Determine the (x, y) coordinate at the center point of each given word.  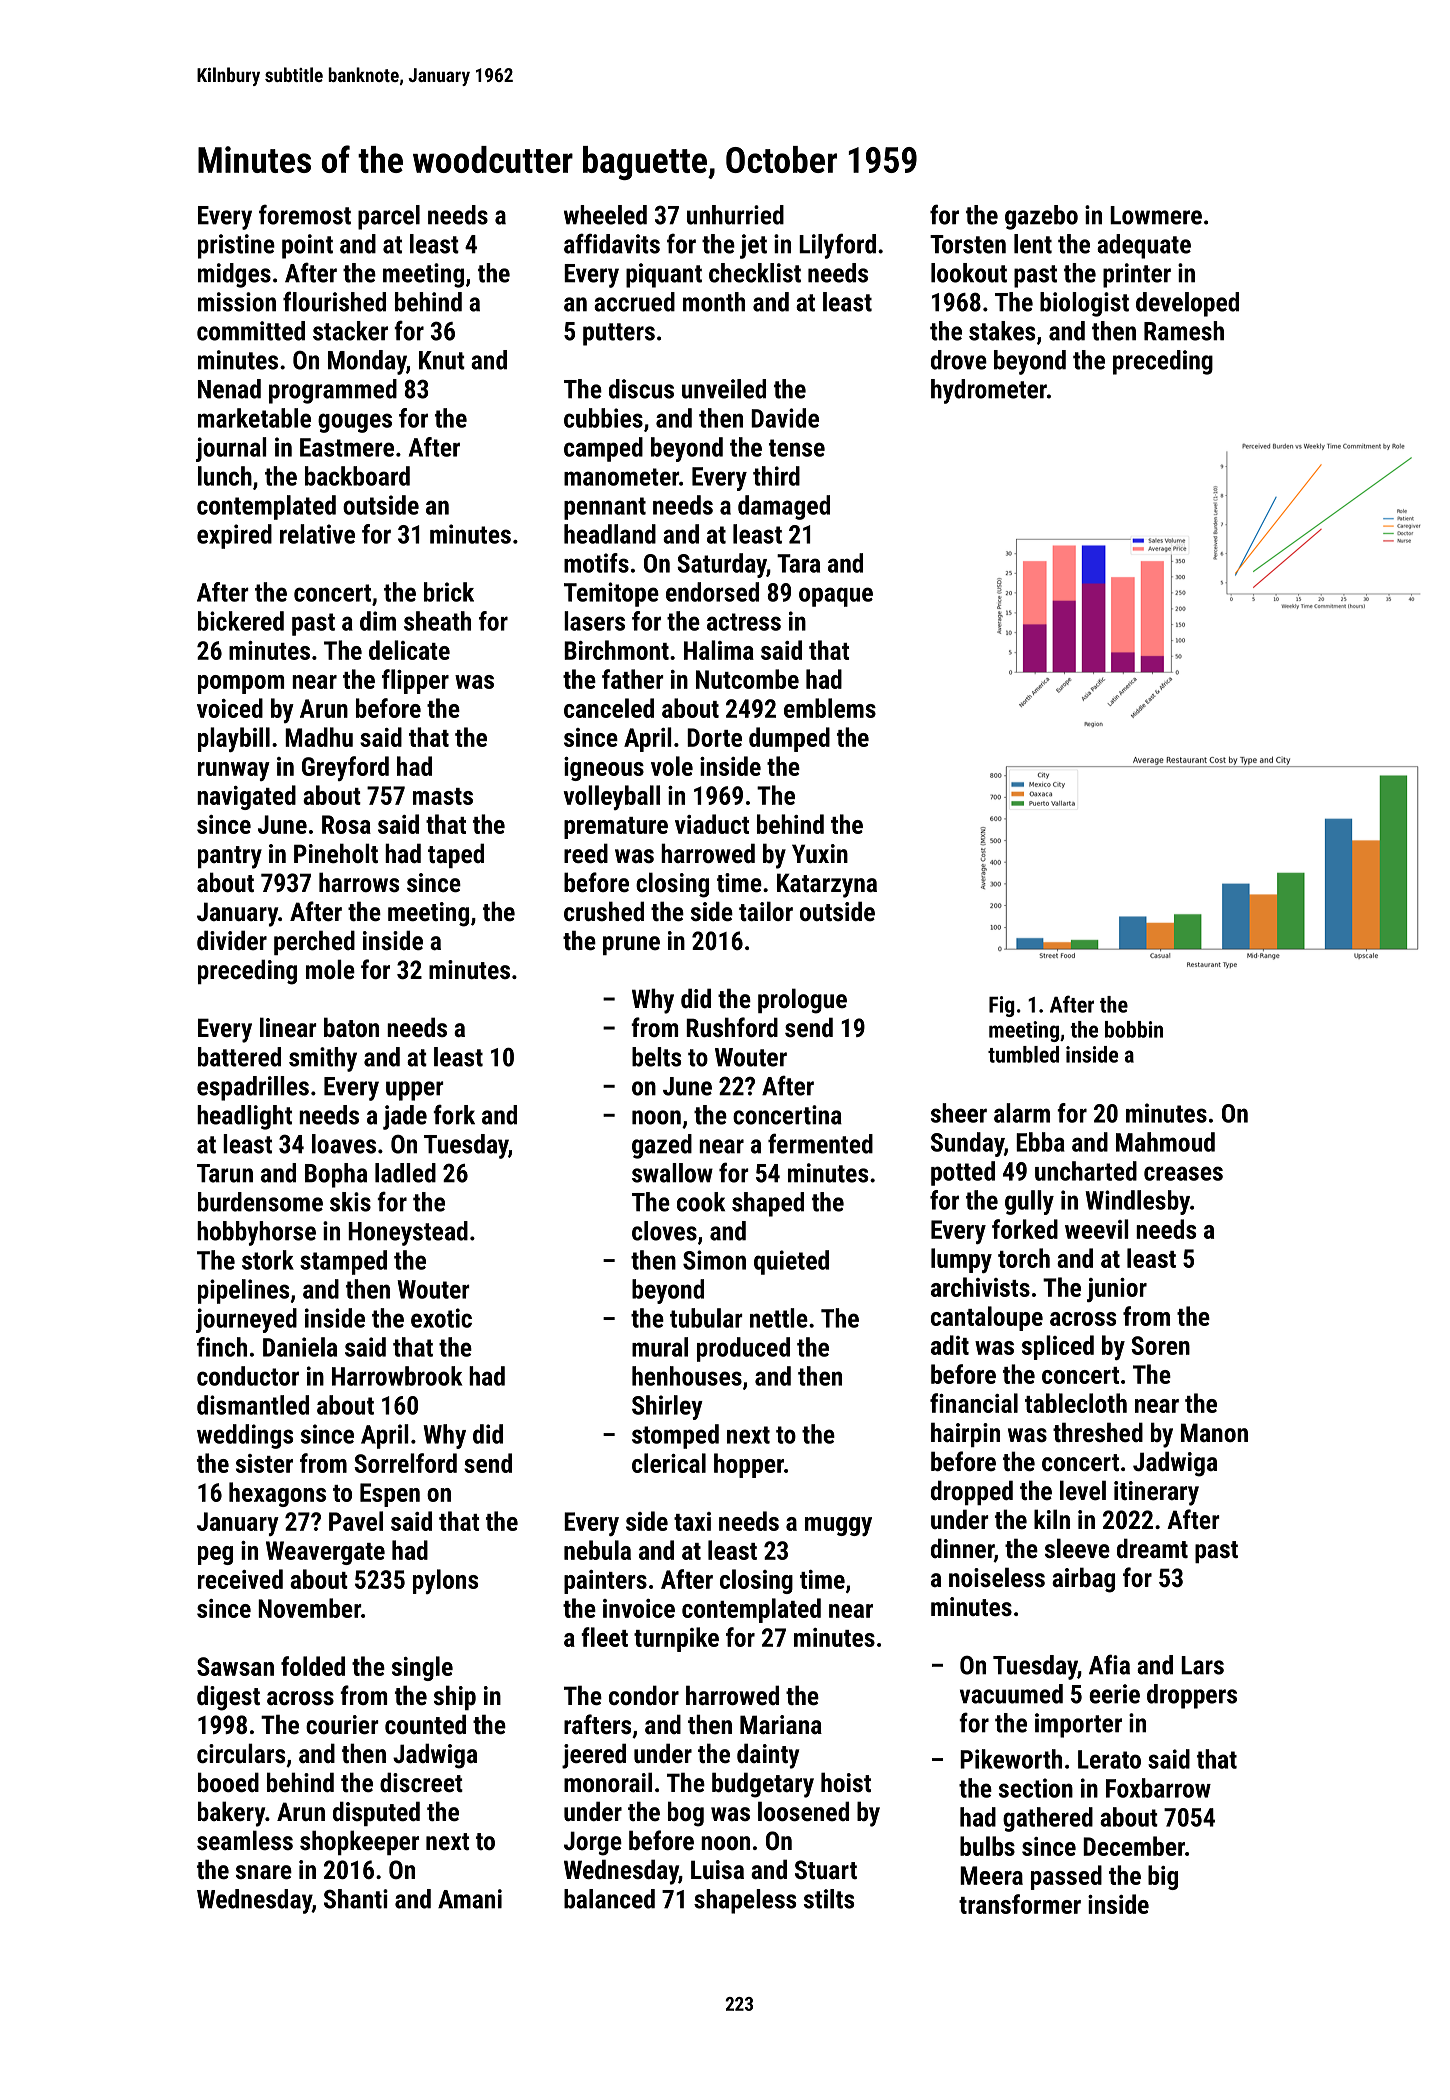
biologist (1084, 304)
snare (264, 1872)
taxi (692, 1521)
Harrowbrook (397, 1376)
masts (443, 796)
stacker (350, 331)
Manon (1214, 1432)
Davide (785, 418)
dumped (789, 739)
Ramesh (1184, 331)
